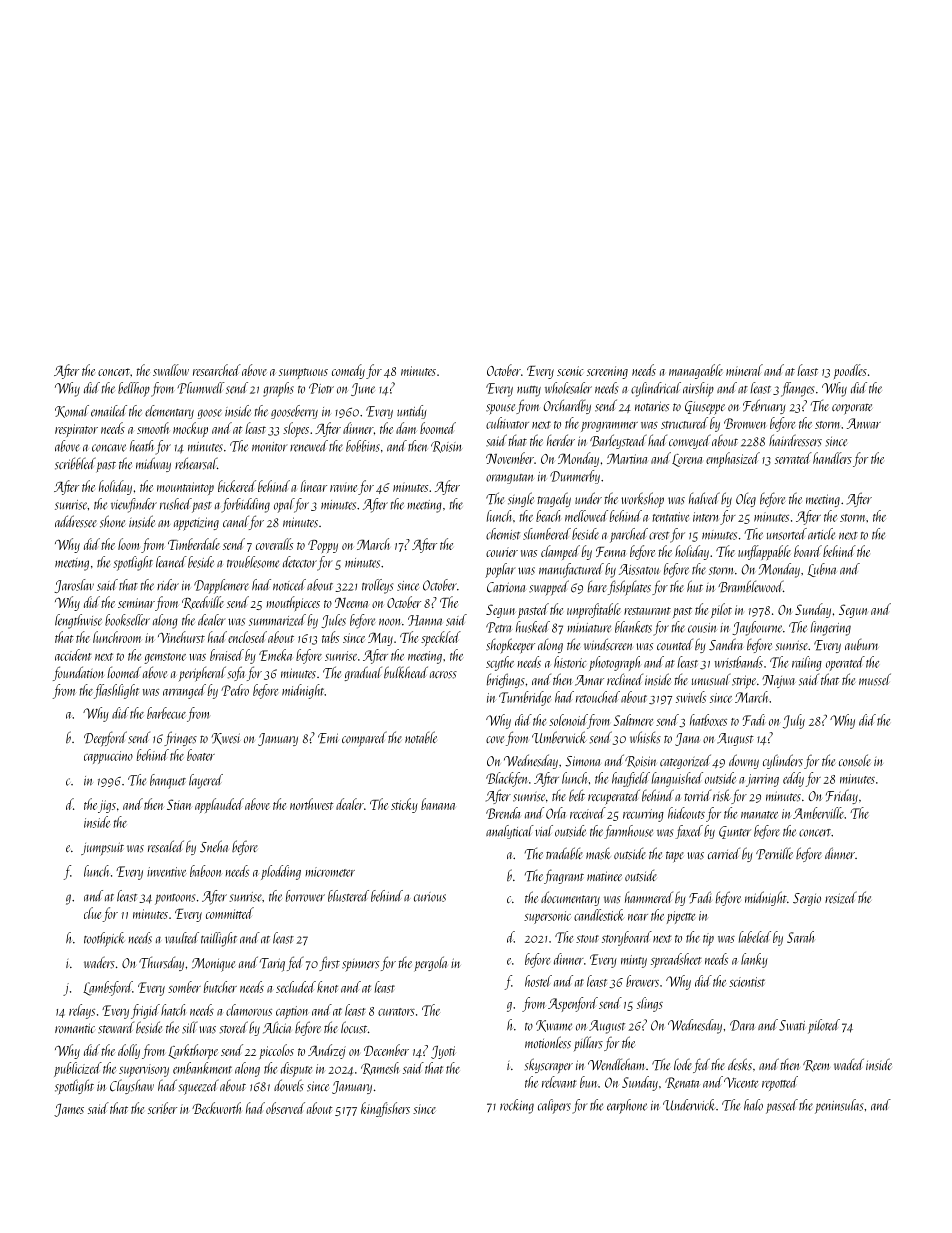  What do you see at coordinates (363, 389) in the screenshot?
I see `June` at bounding box center [363, 389].
